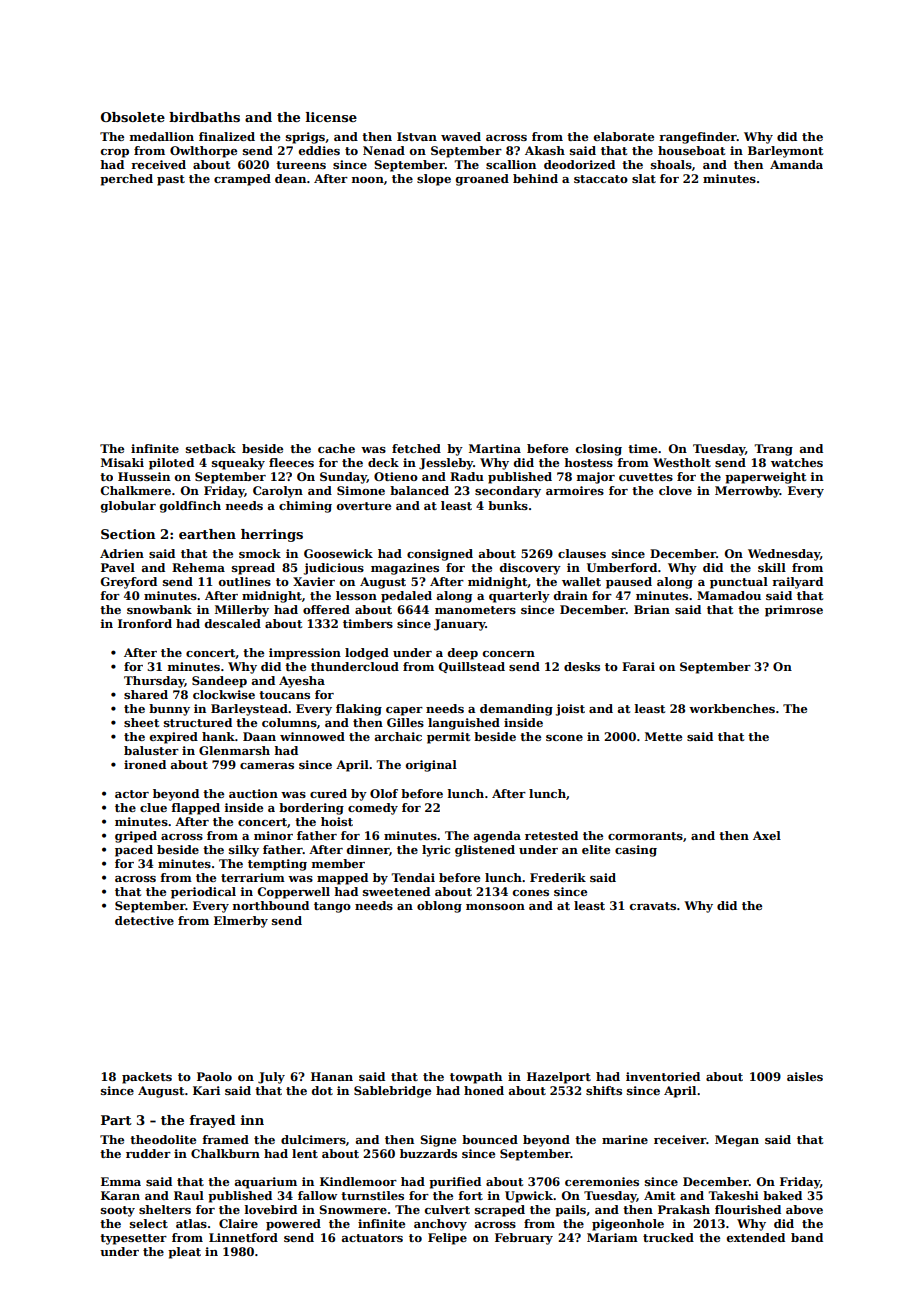 This page has width=924, height=1308. I want to click on Amanda, so click(796, 164).
